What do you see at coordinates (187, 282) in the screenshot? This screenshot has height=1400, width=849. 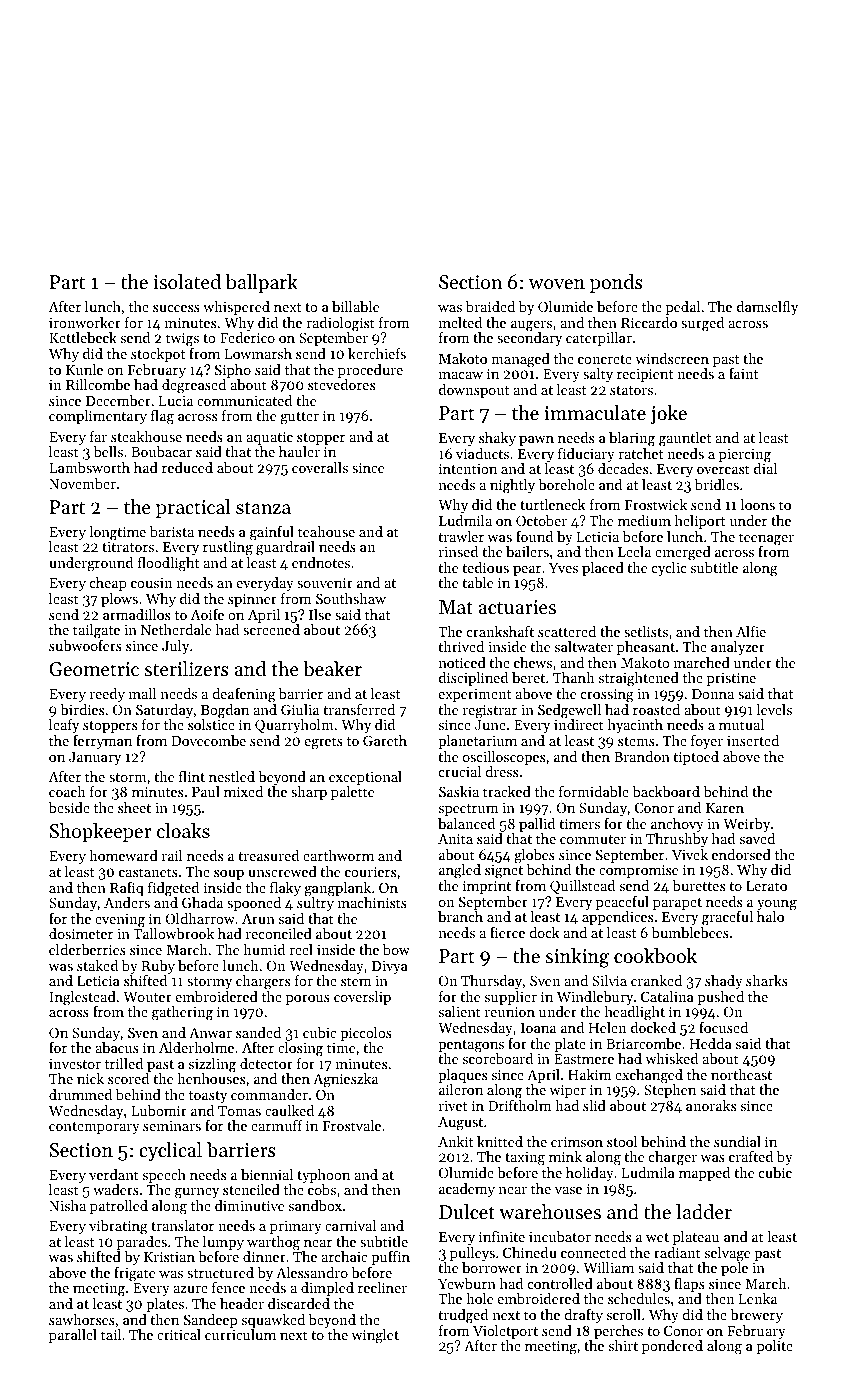 I see `isolated` at bounding box center [187, 282].
